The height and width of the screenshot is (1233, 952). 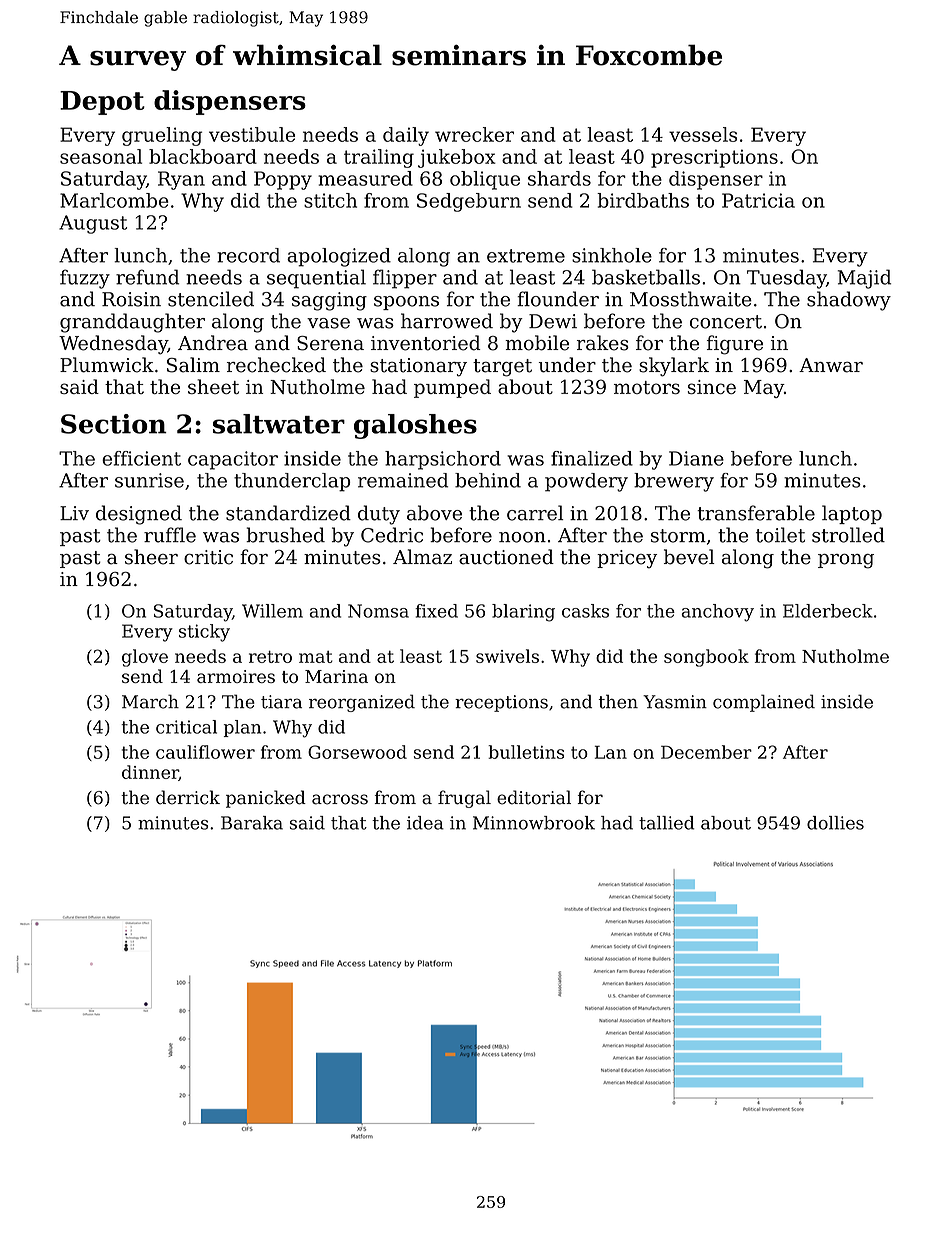 I want to click on prescriptions, so click(x=714, y=158).
